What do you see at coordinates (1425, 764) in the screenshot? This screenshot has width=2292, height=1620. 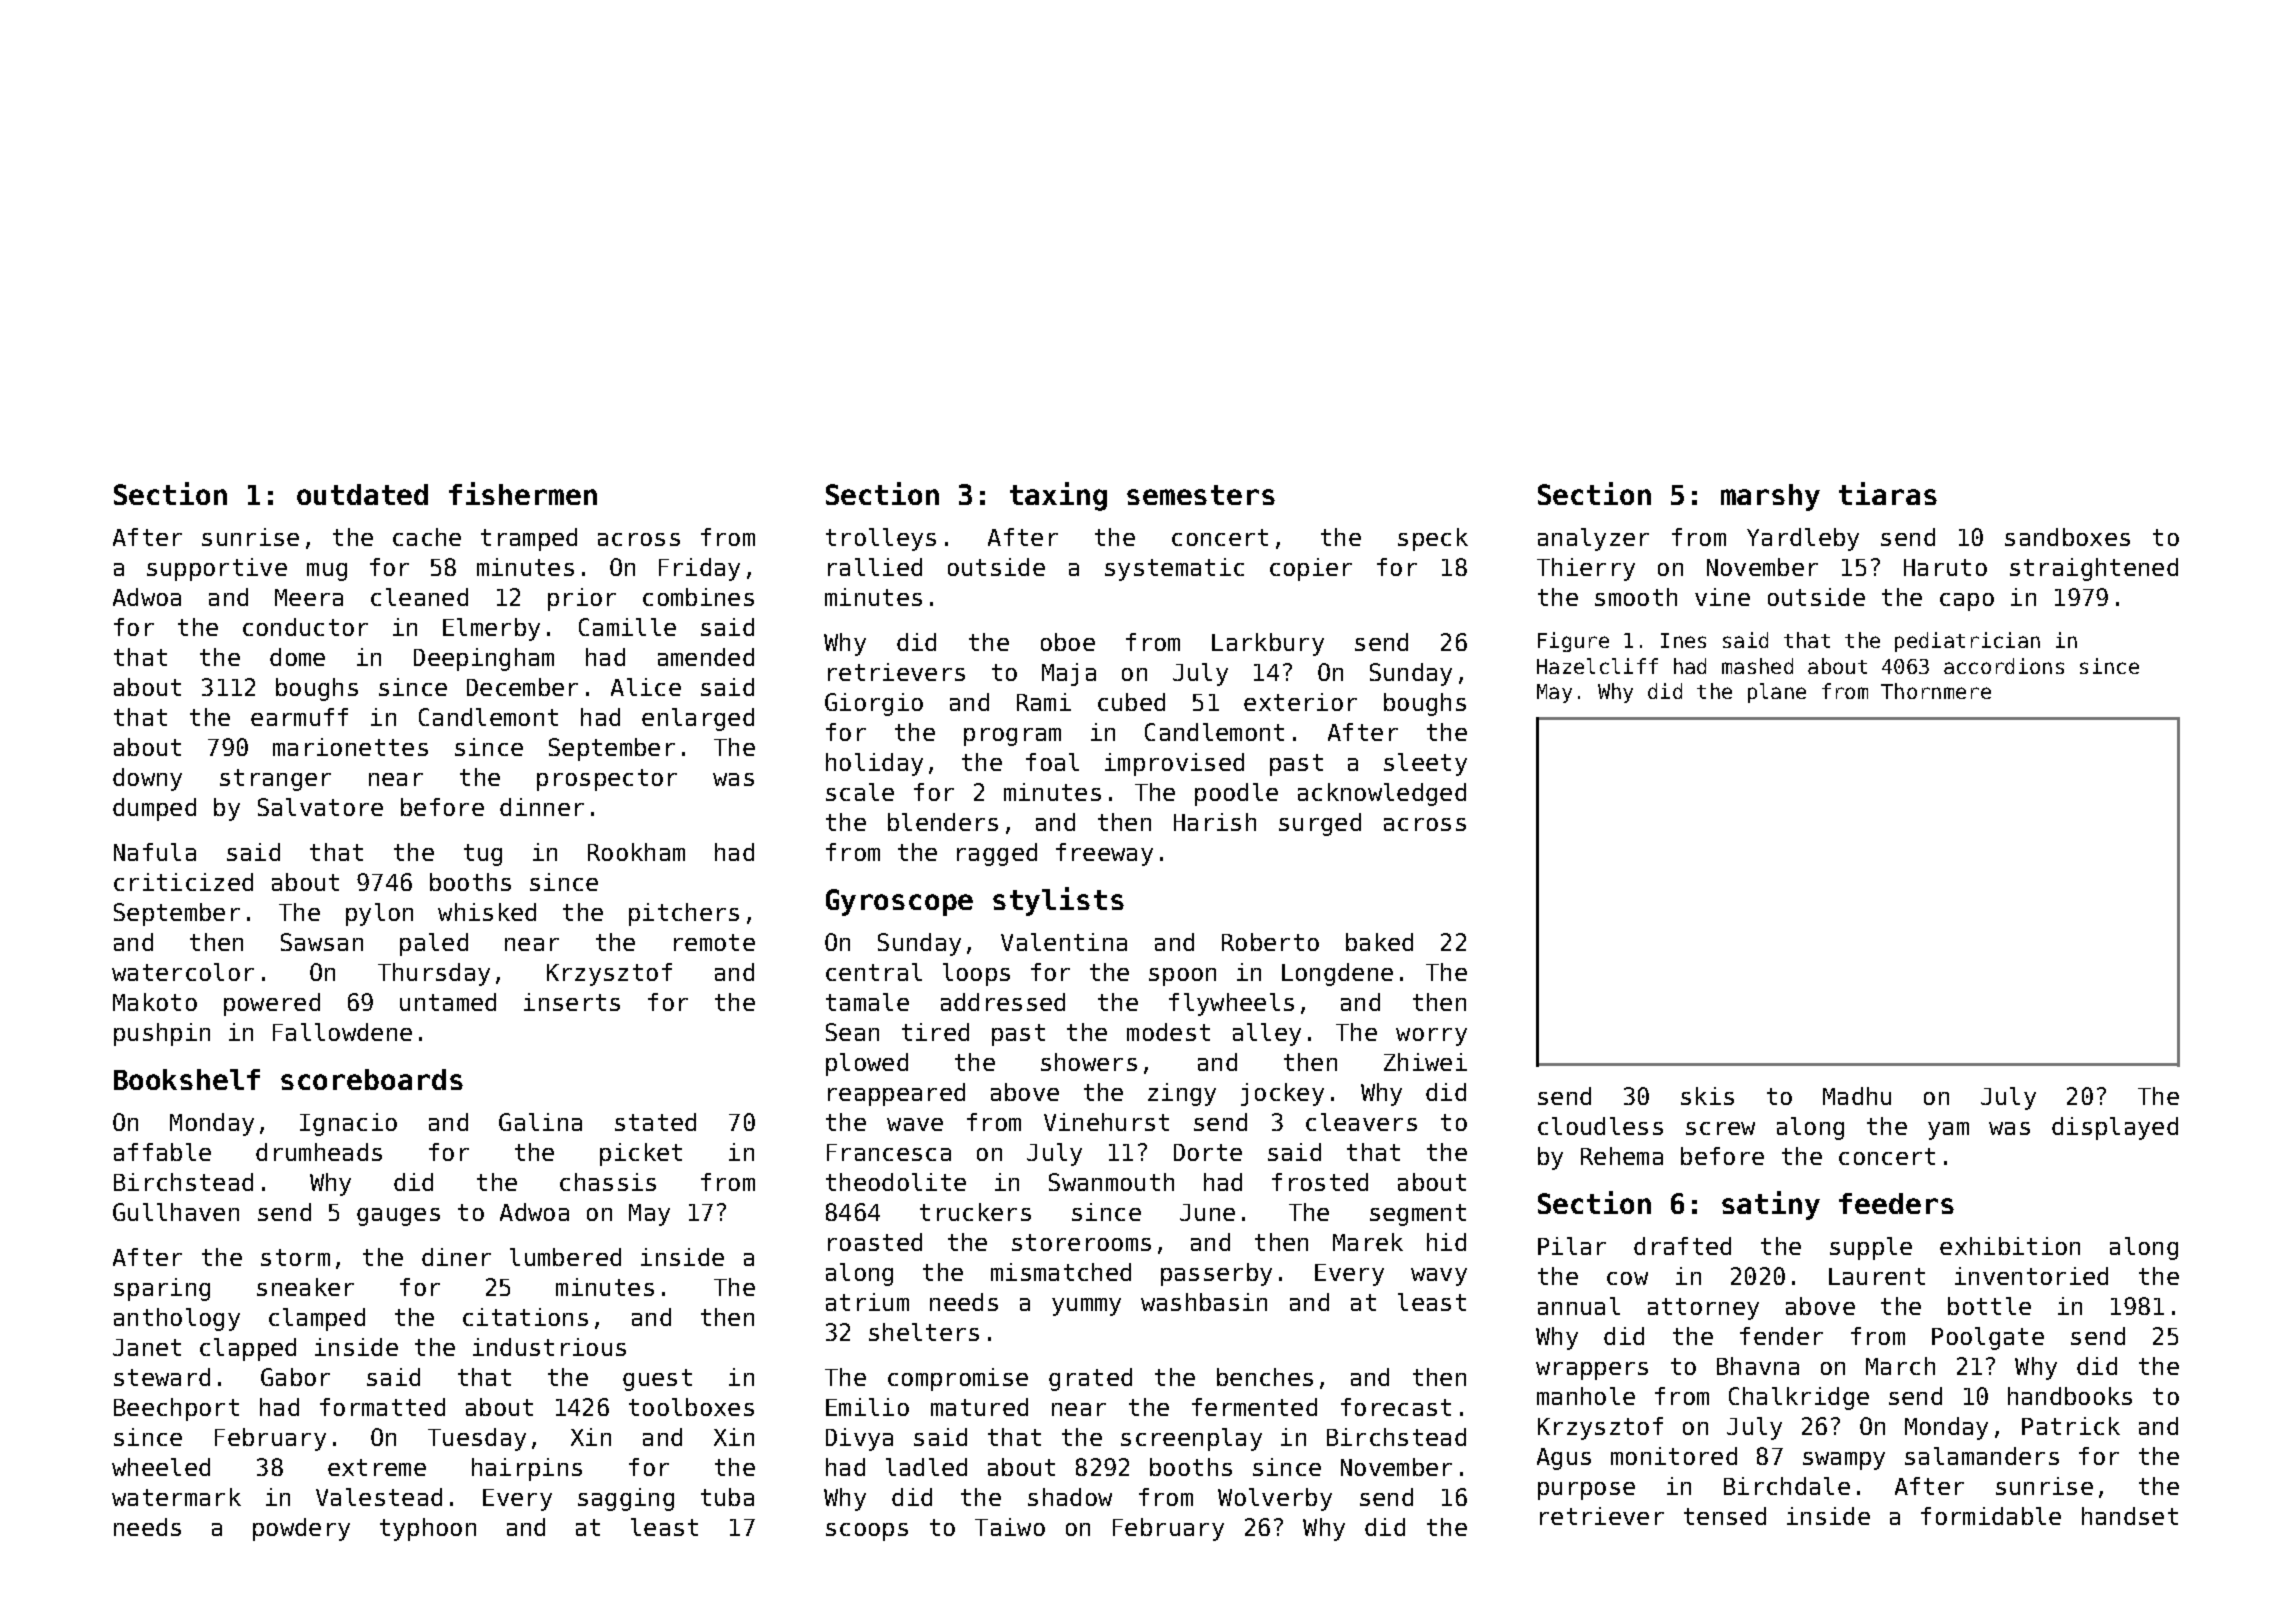 I see `sleety` at bounding box center [1425, 764].
